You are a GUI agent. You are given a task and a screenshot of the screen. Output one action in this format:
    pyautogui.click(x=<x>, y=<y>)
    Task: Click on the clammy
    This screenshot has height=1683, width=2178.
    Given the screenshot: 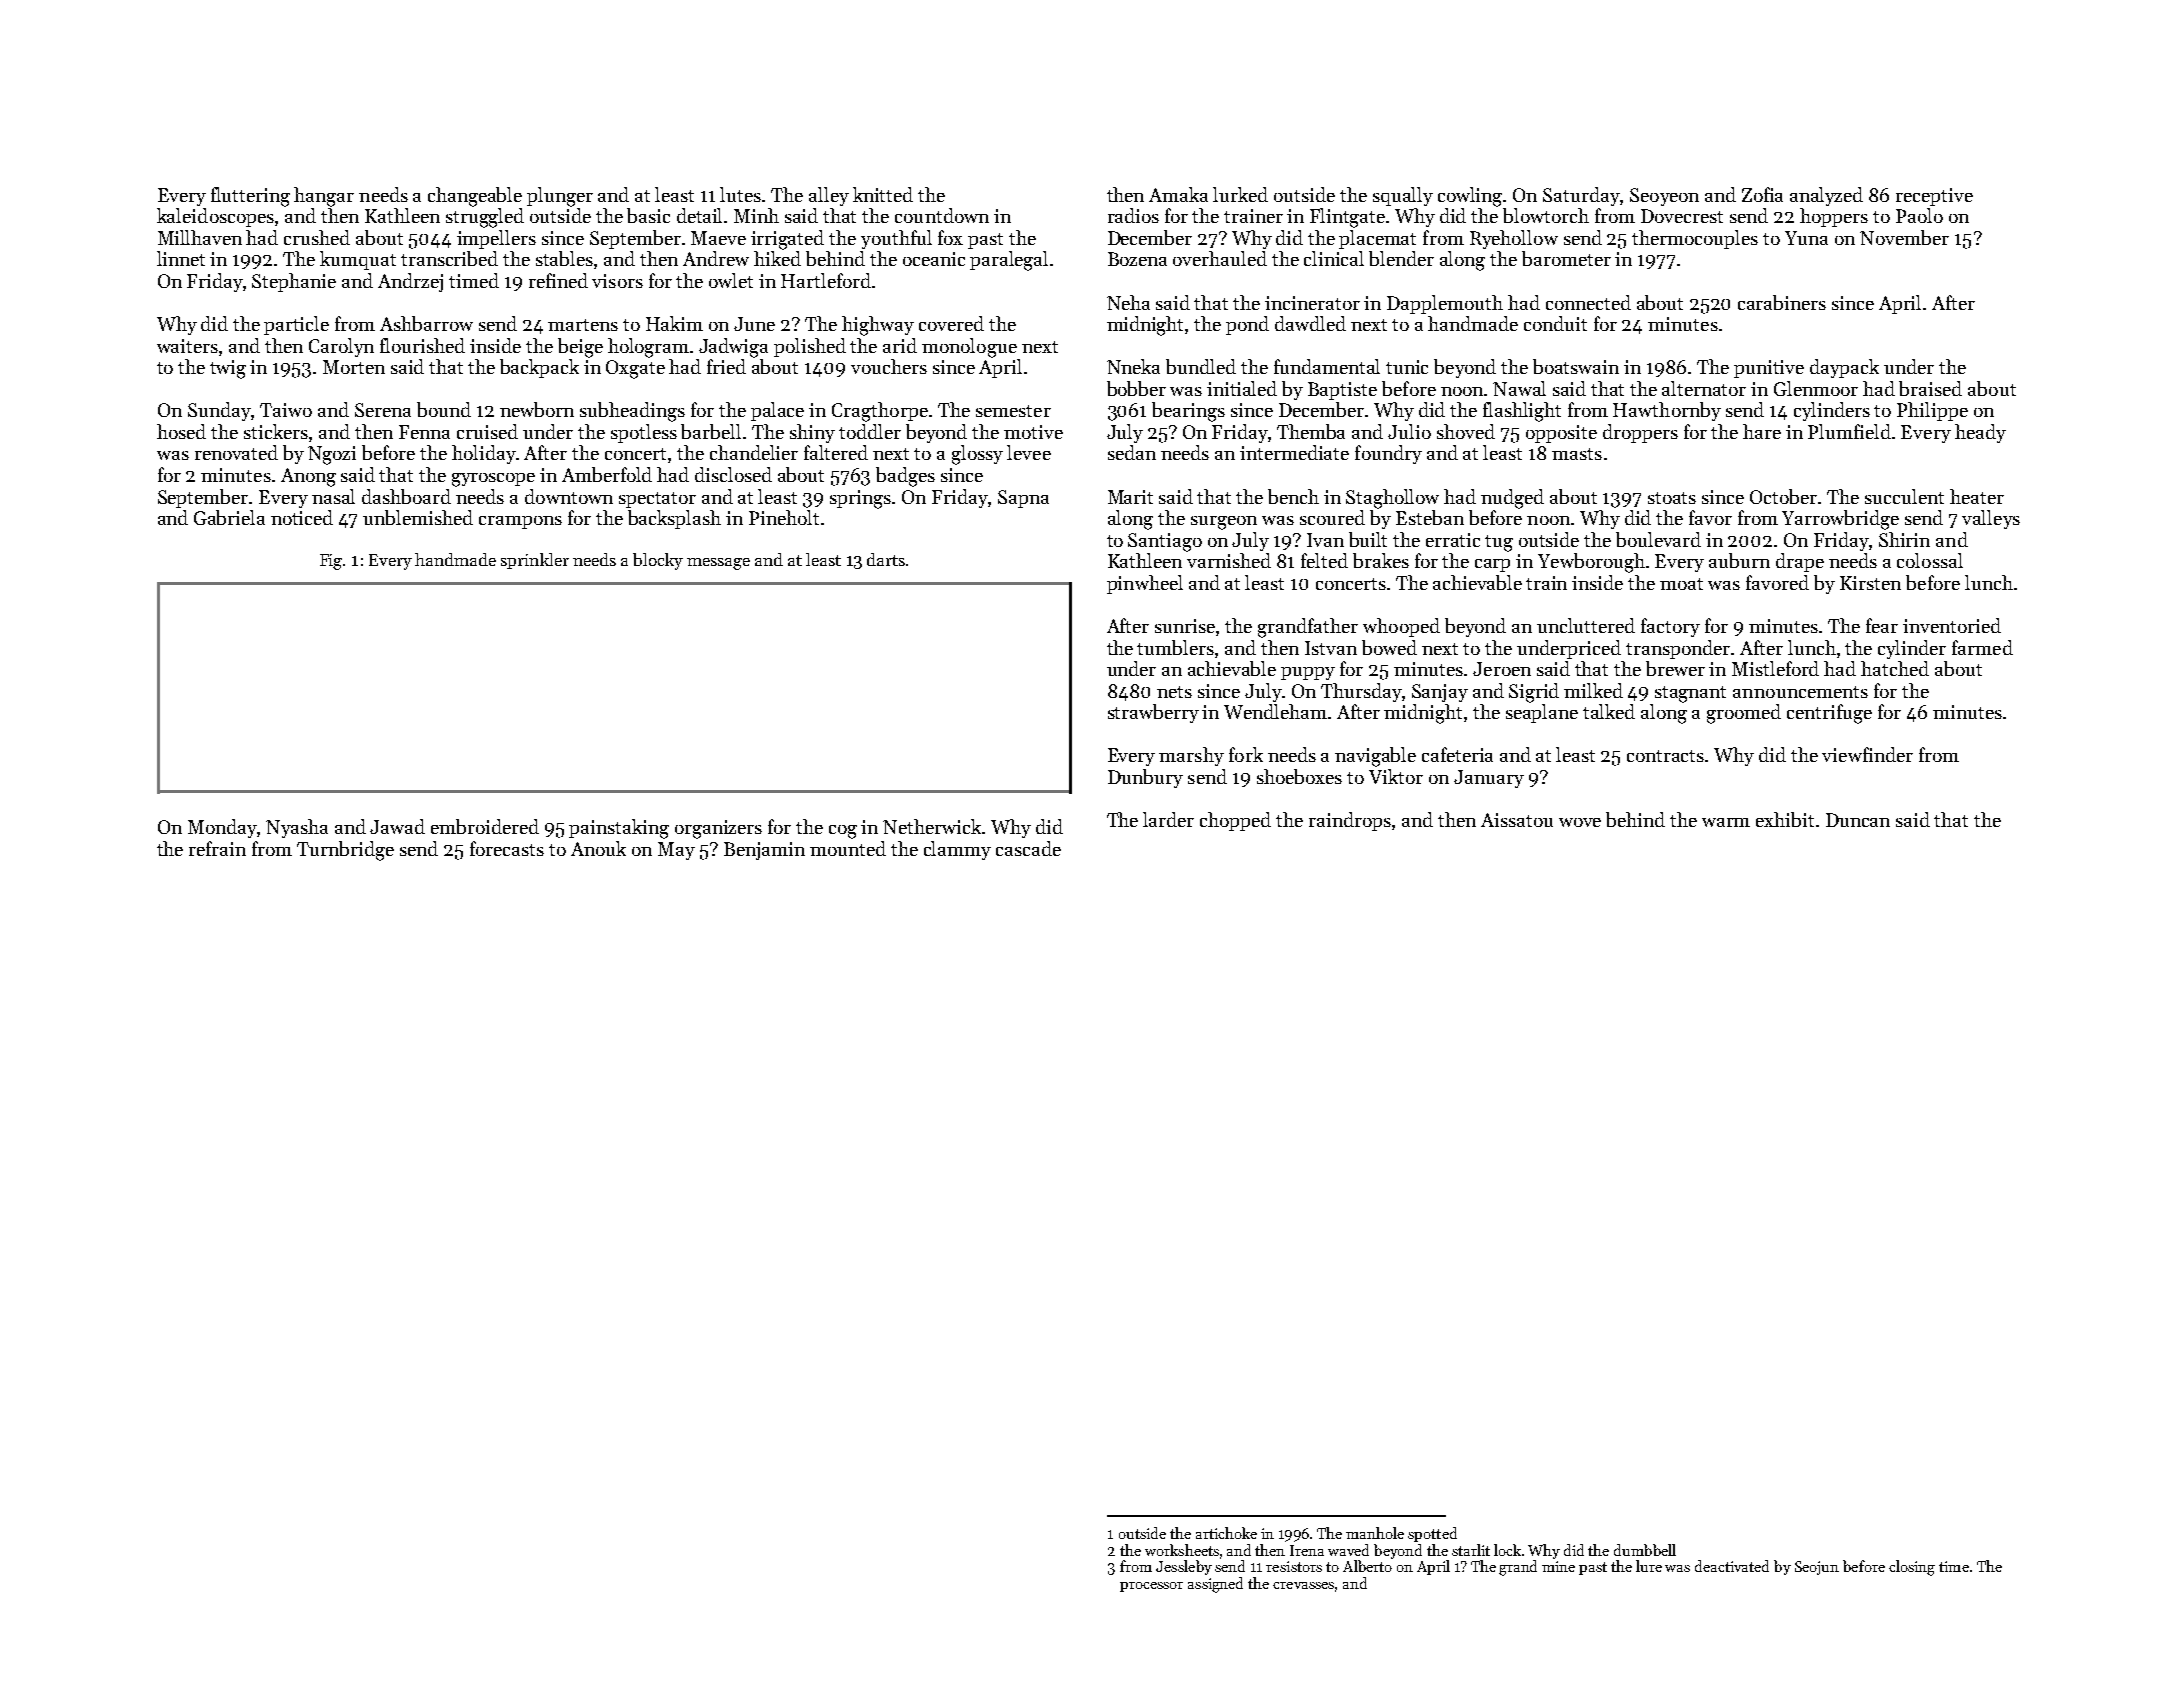 What is the action you would take?
    pyautogui.click(x=957, y=850)
